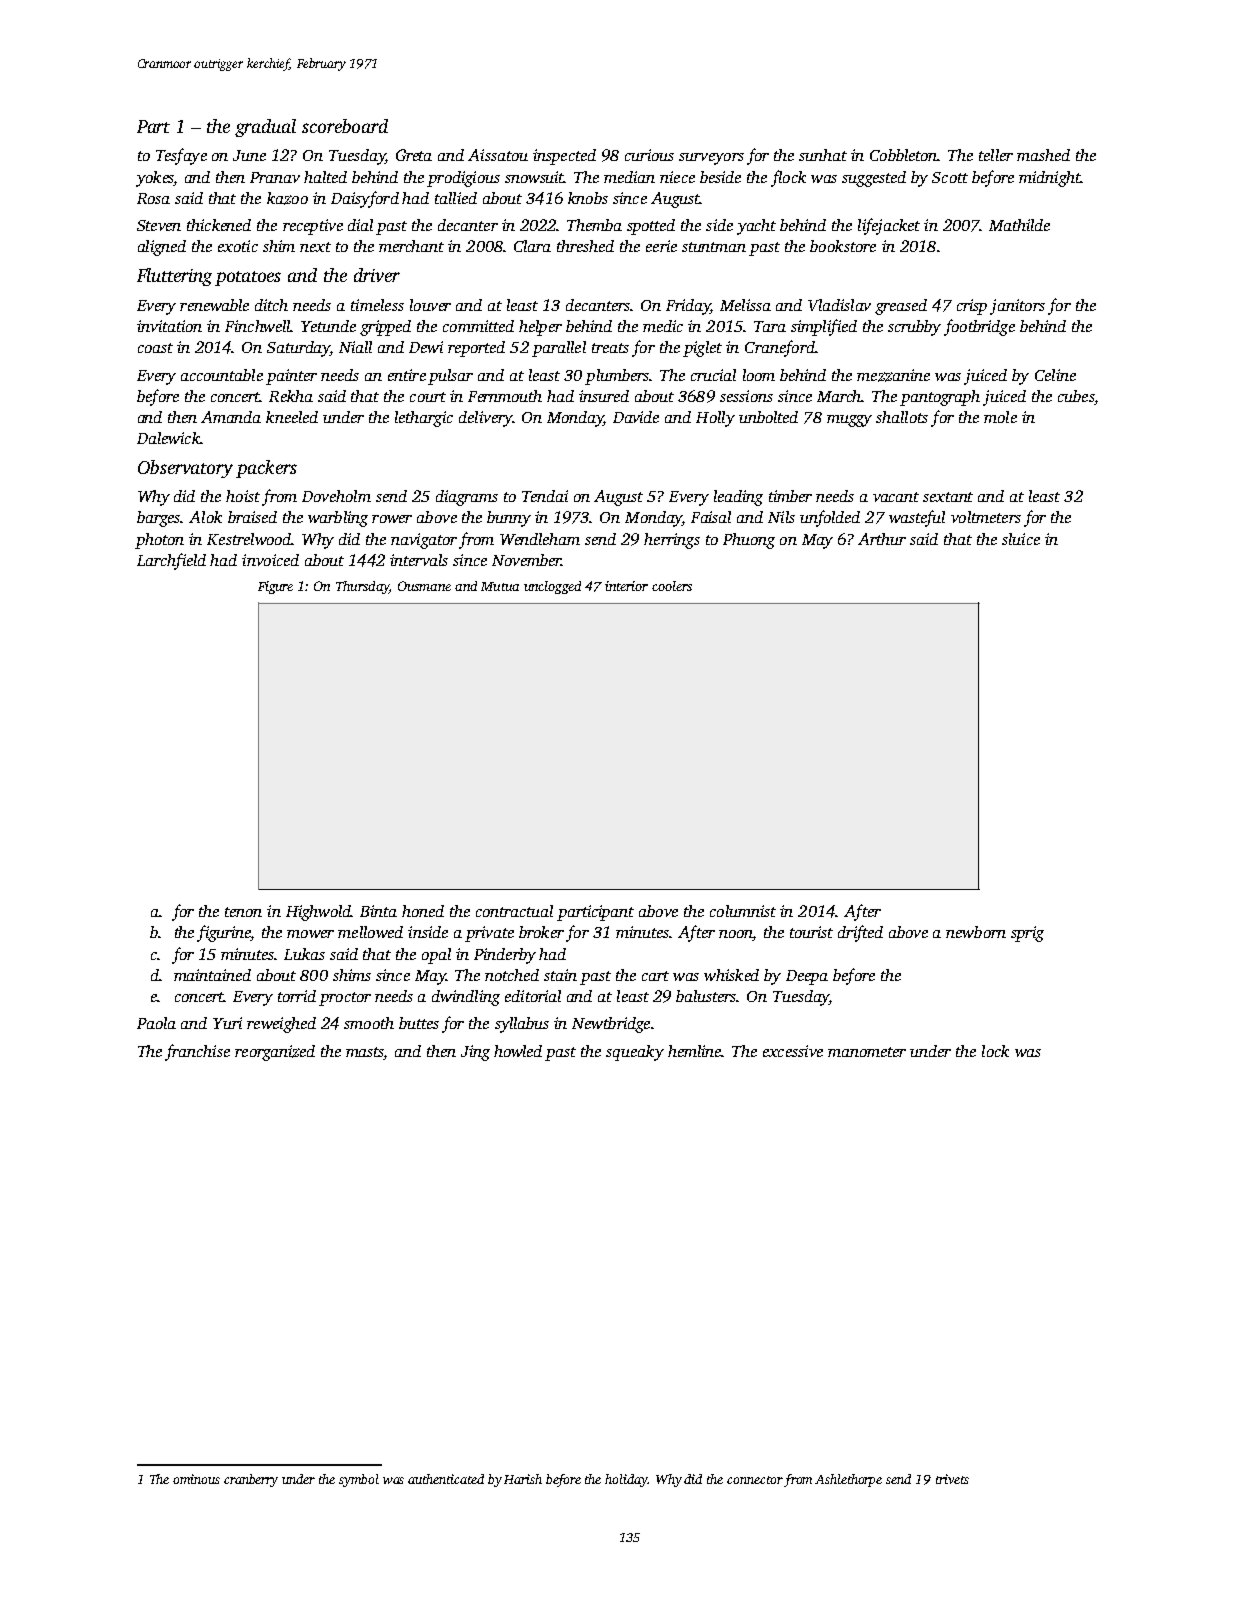 The width and height of the screenshot is (1237, 1601). What do you see at coordinates (292, 417) in the screenshot?
I see `kneeled` at bounding box center [292, 417].
